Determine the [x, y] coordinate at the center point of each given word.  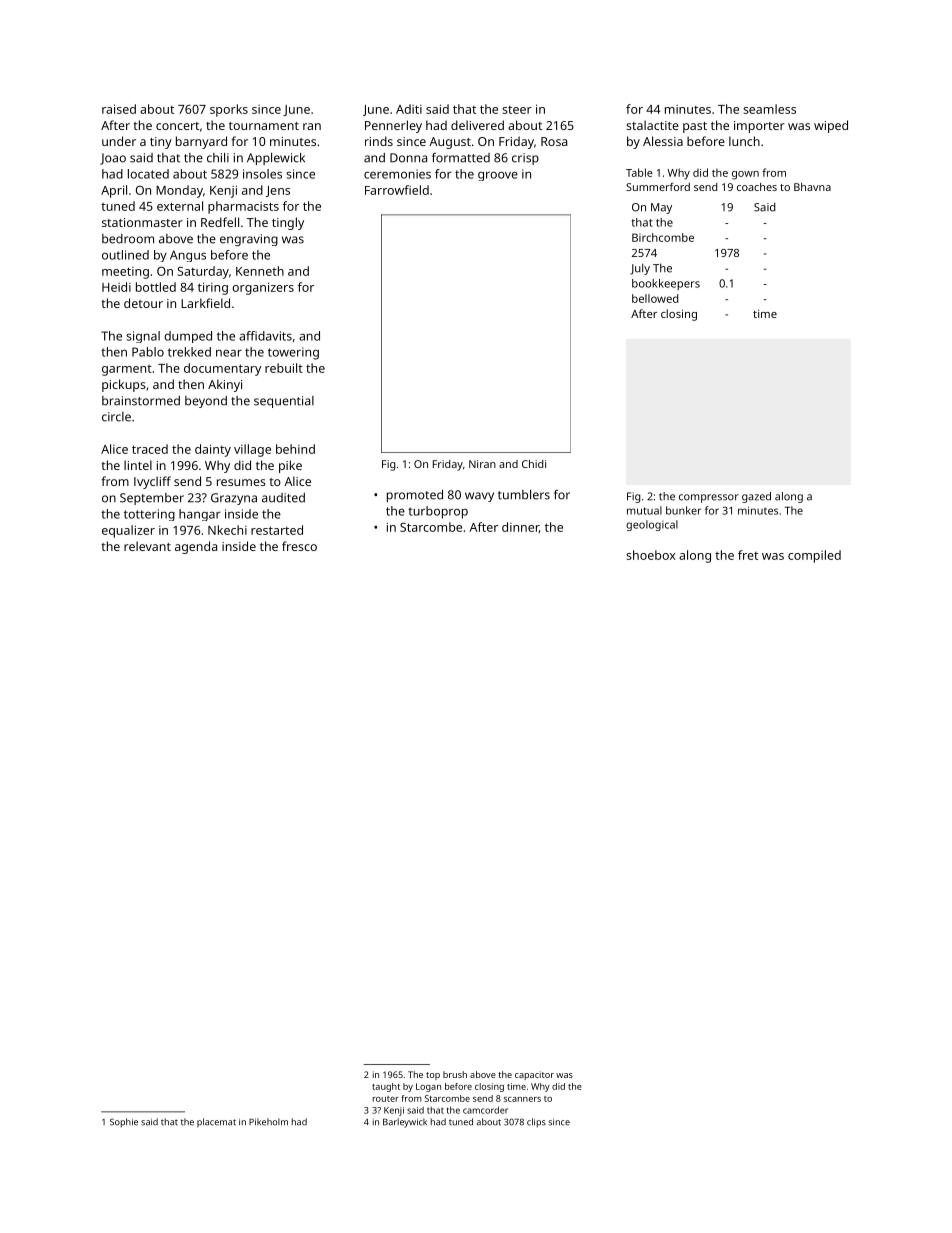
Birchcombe [663, 237]
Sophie [124, 1123]
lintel [138, 465]
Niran [482, 464]
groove [498, 176]
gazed [756, 497]
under [119, 141]
